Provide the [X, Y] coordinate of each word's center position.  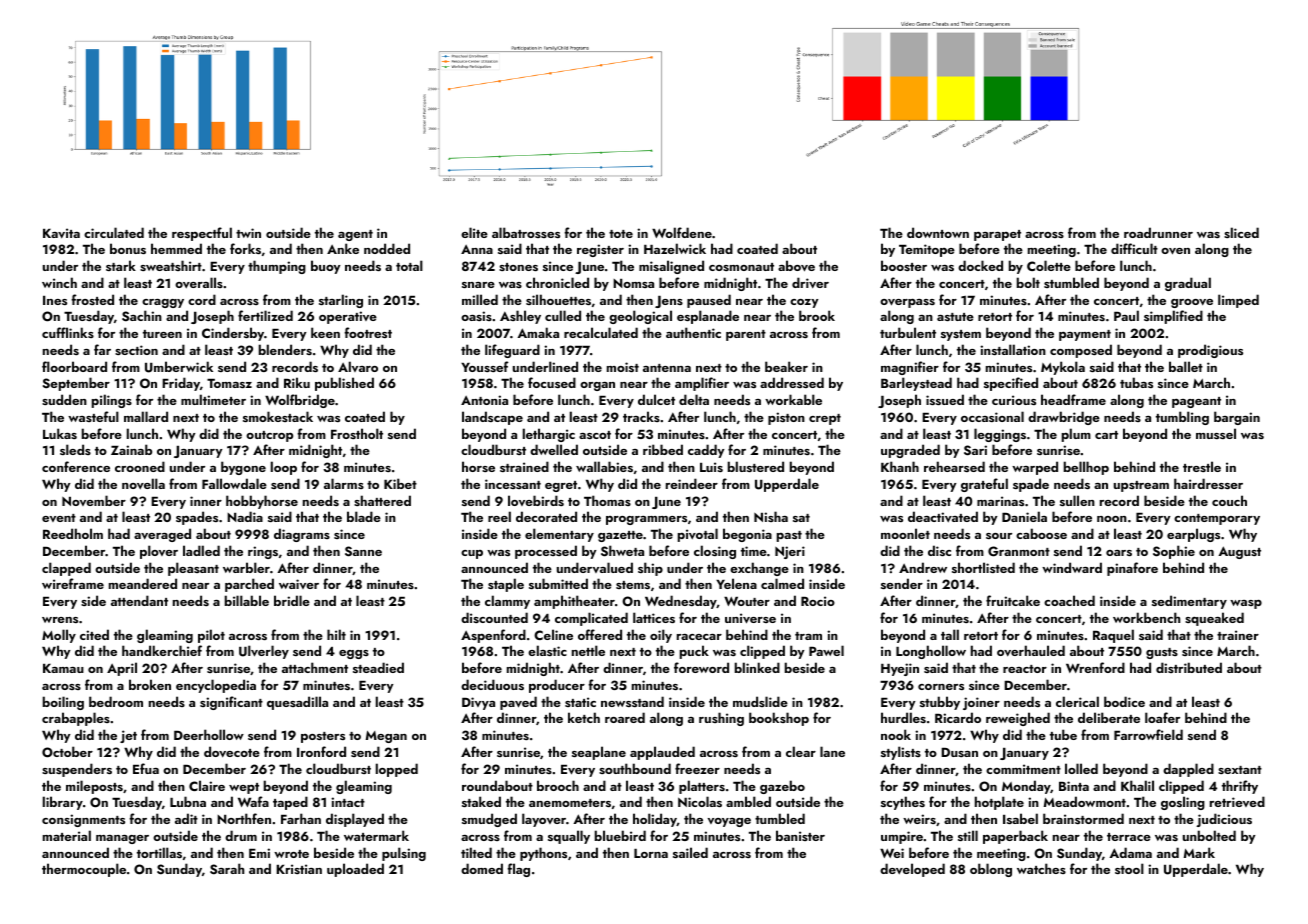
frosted [92, 299]
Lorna [651, 853]
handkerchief [162, 650]
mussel [1216, 433]
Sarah [227, 869]
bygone [243, 468]
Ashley [520, 317]
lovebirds [536, 500]
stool [1129, 868]
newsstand [632, 701]
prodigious [1210, 351]
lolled [1081, 768]
